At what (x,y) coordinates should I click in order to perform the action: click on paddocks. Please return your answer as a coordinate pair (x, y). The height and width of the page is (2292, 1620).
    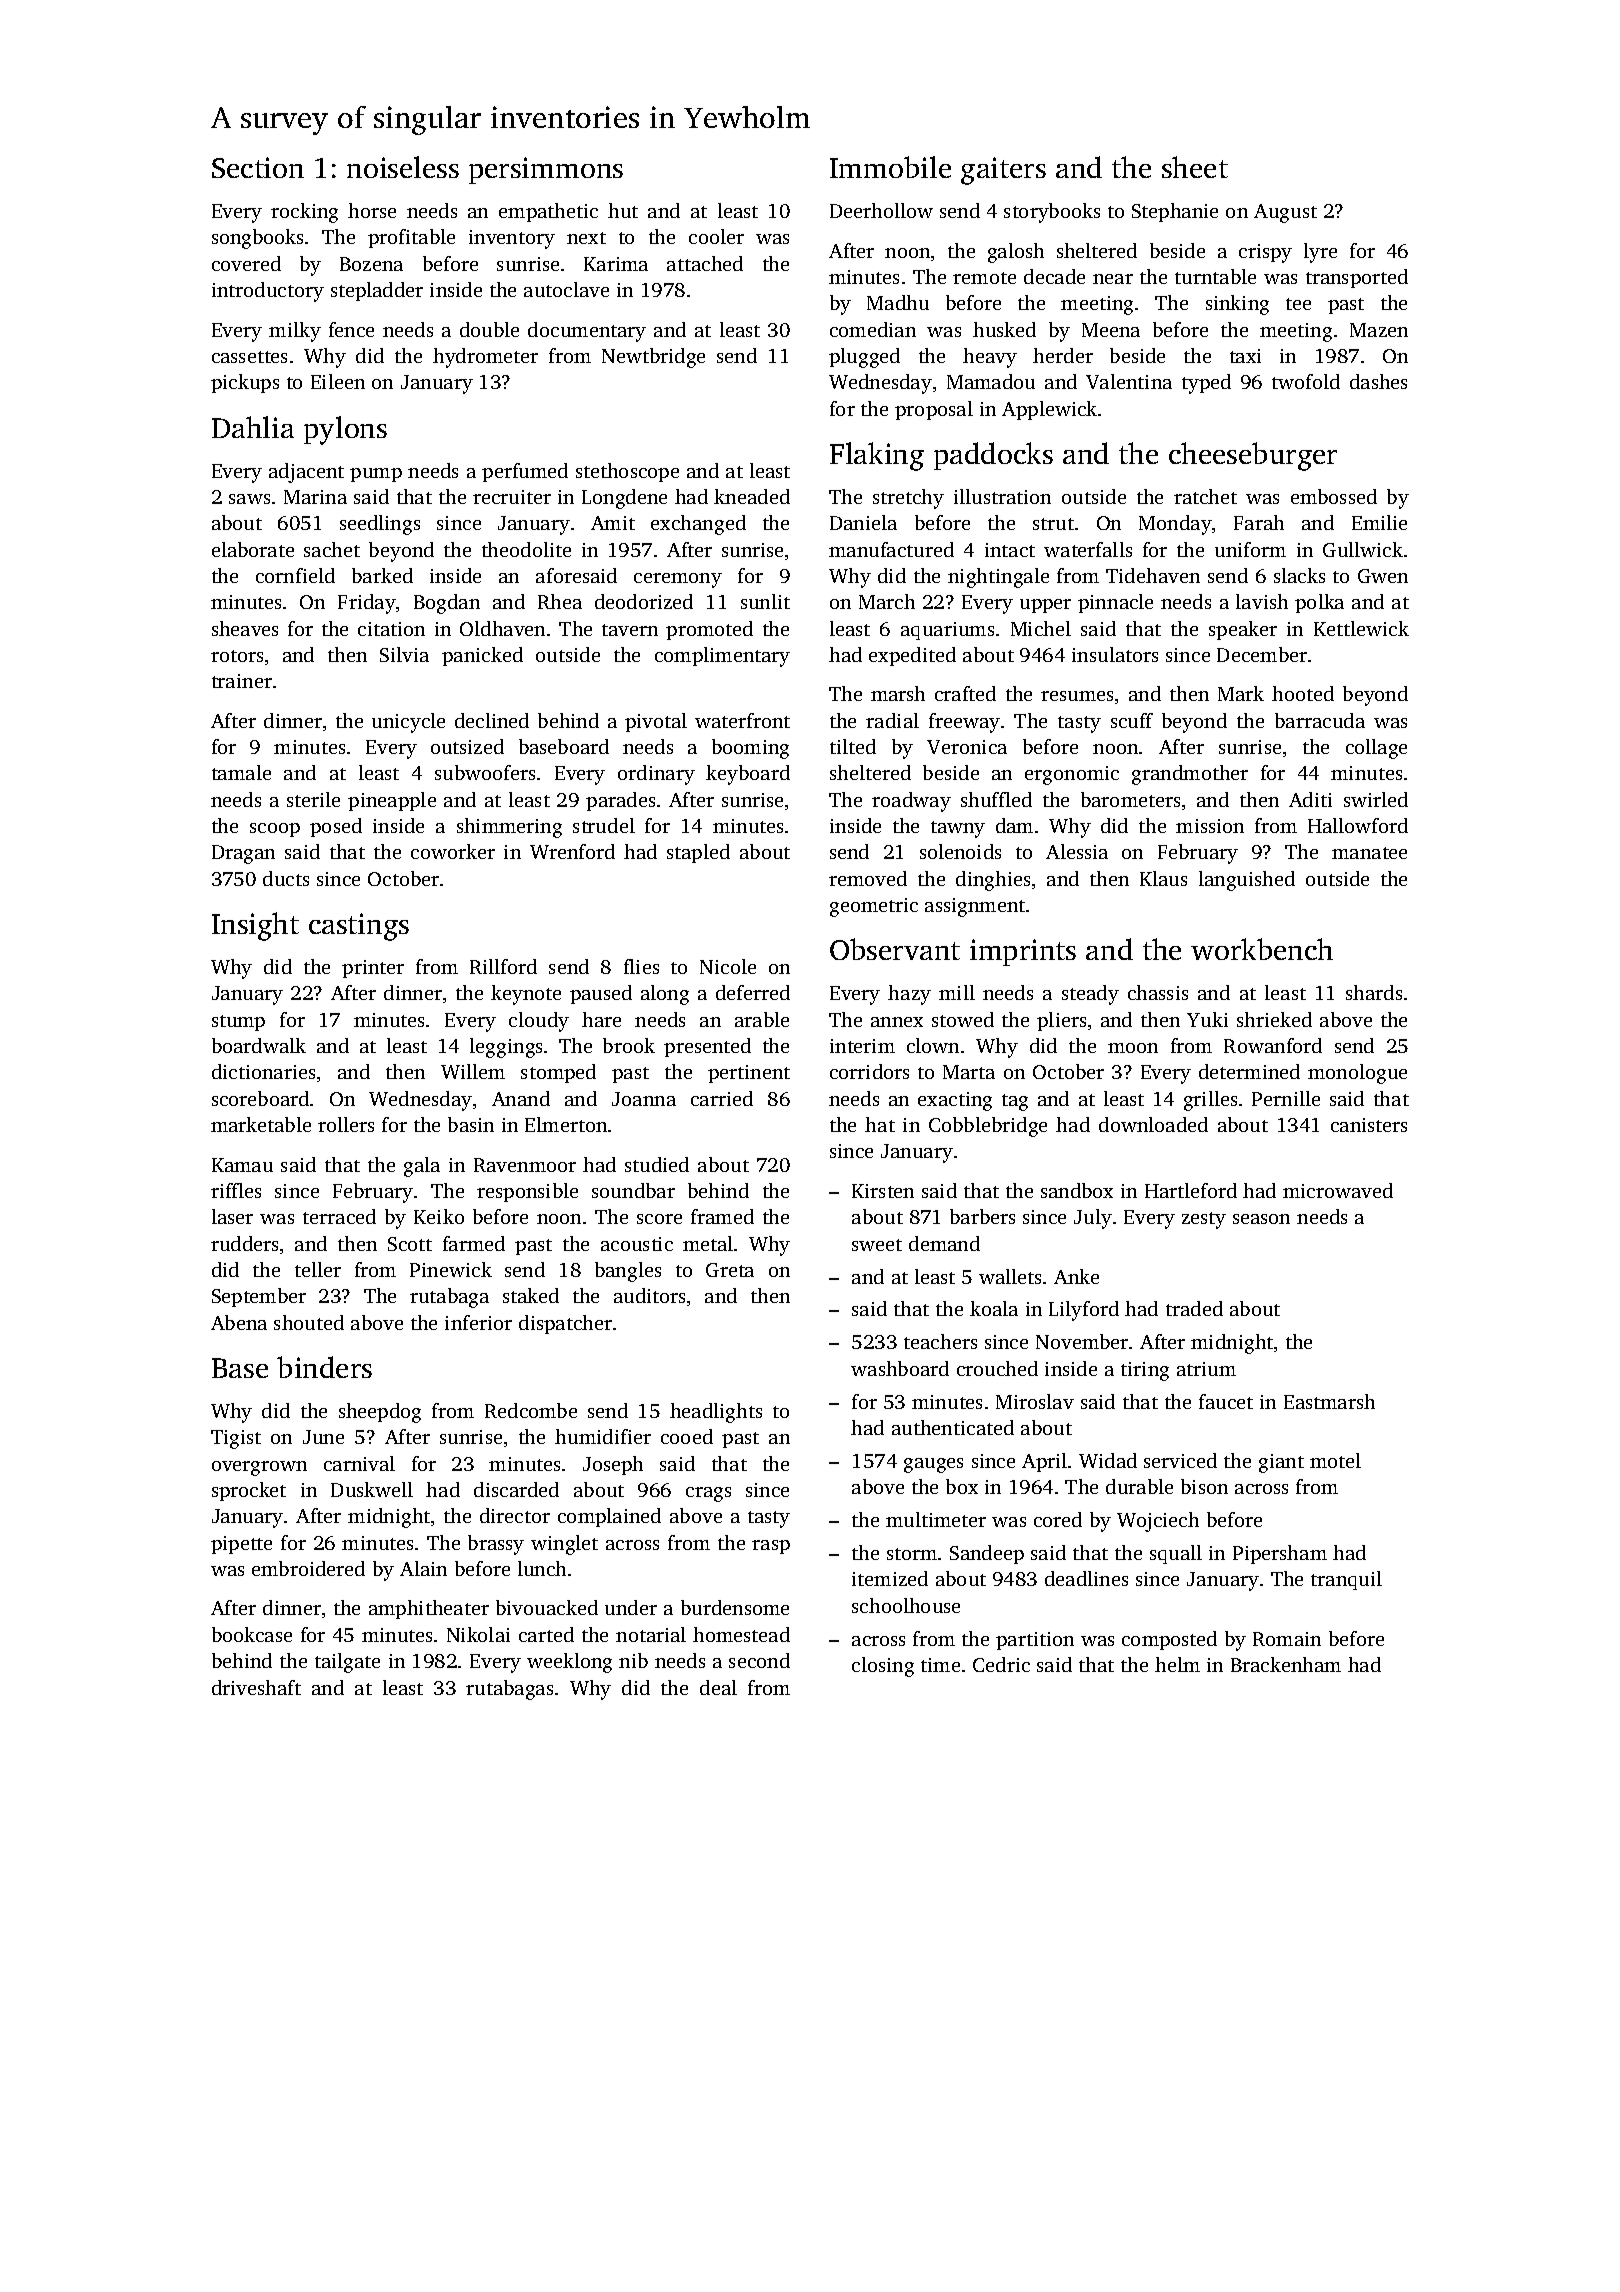
    Looking at the image, I should click on (993, 456).
